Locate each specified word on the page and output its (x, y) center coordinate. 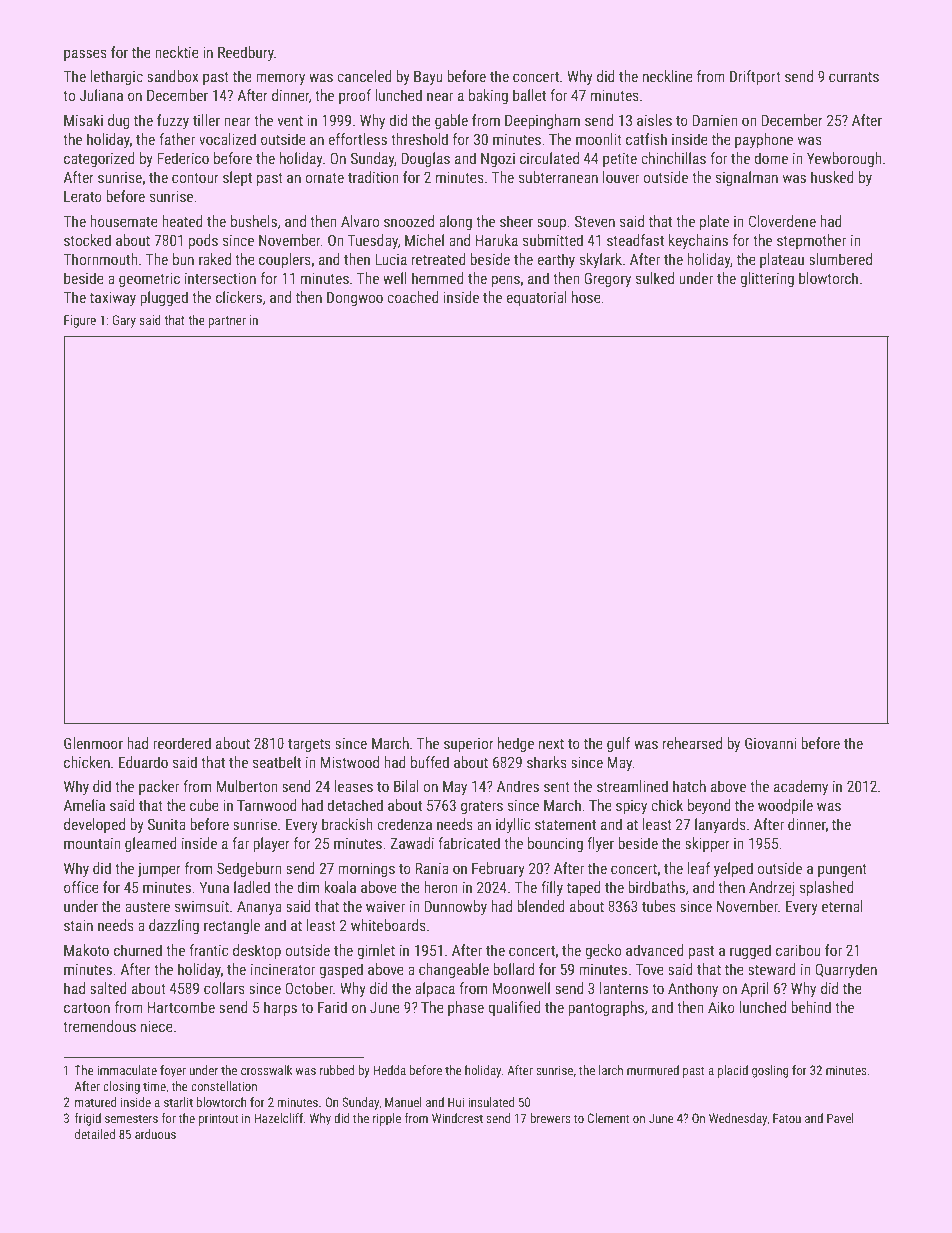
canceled (364, 76)
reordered (182, 743)
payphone (764, 140)
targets (309, 745)
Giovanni (771, 743)
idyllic (513, 825)
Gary (124, 321)
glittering (767, 279)
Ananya (259, 907)
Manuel (403, 1102)
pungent (842, 870)
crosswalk (266, 1070)
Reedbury (246, 53)
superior (469, 745)
